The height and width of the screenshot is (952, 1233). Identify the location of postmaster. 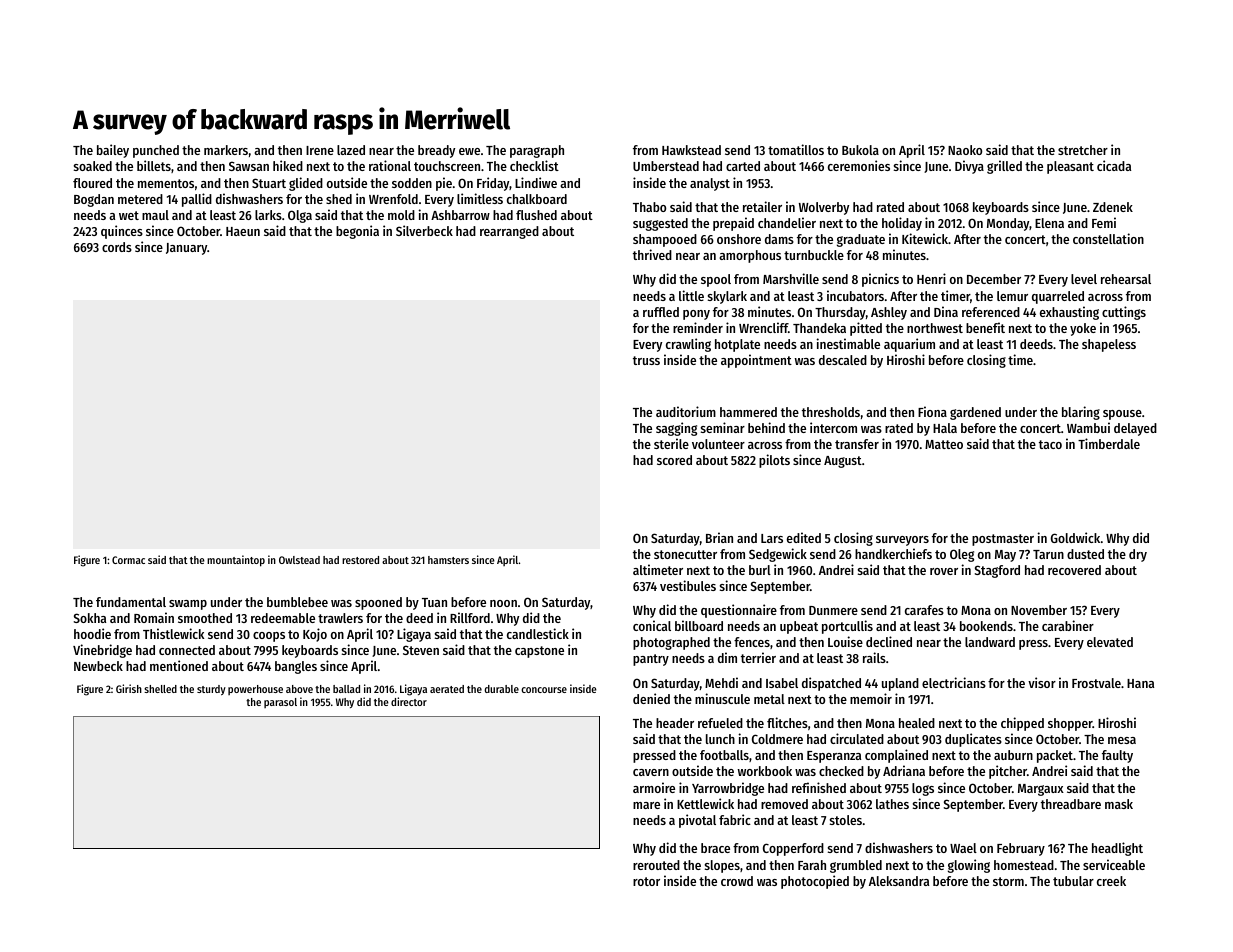
(1003, 540).
